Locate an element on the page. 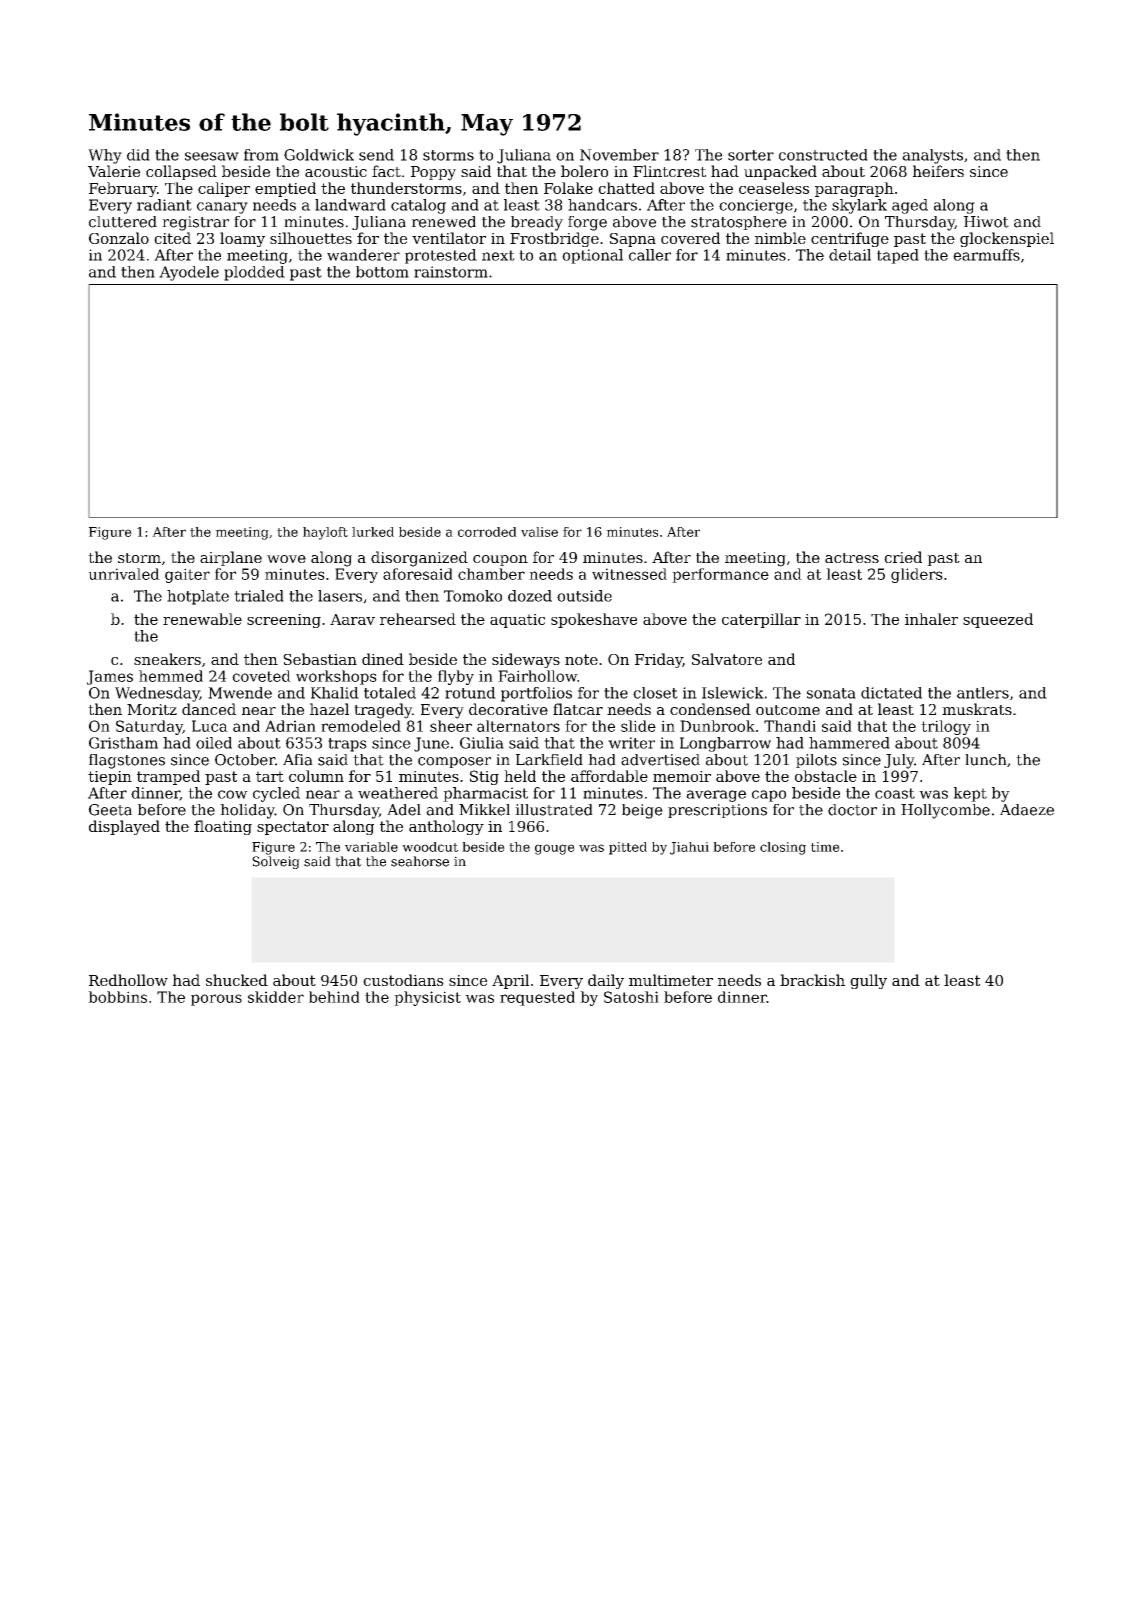 Image resolution: width=1146 pixels, height=1620 pixels. caller is located at coordinates (650, 255).
